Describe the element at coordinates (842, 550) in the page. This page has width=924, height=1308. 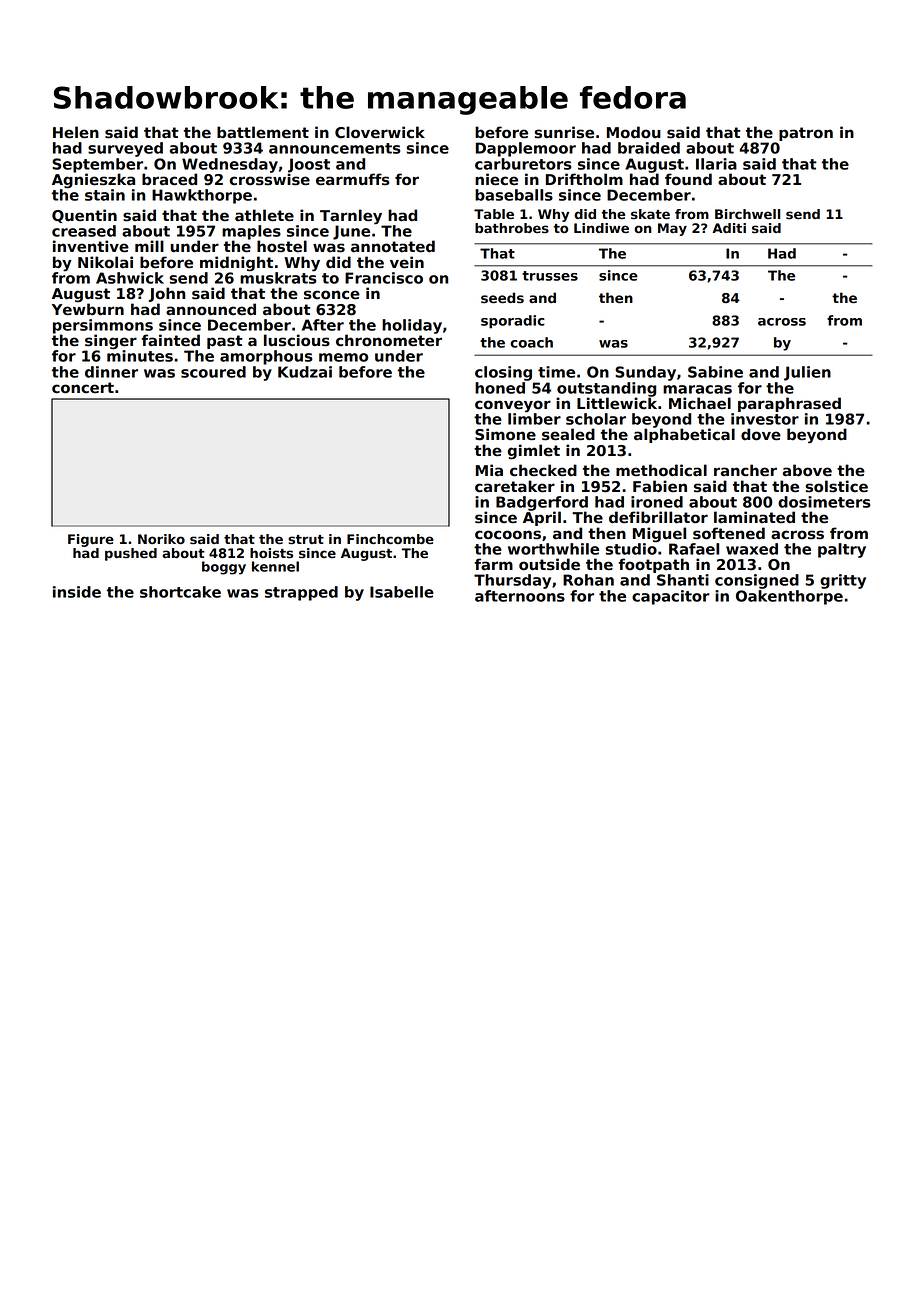
I see `paltry` at that location.
